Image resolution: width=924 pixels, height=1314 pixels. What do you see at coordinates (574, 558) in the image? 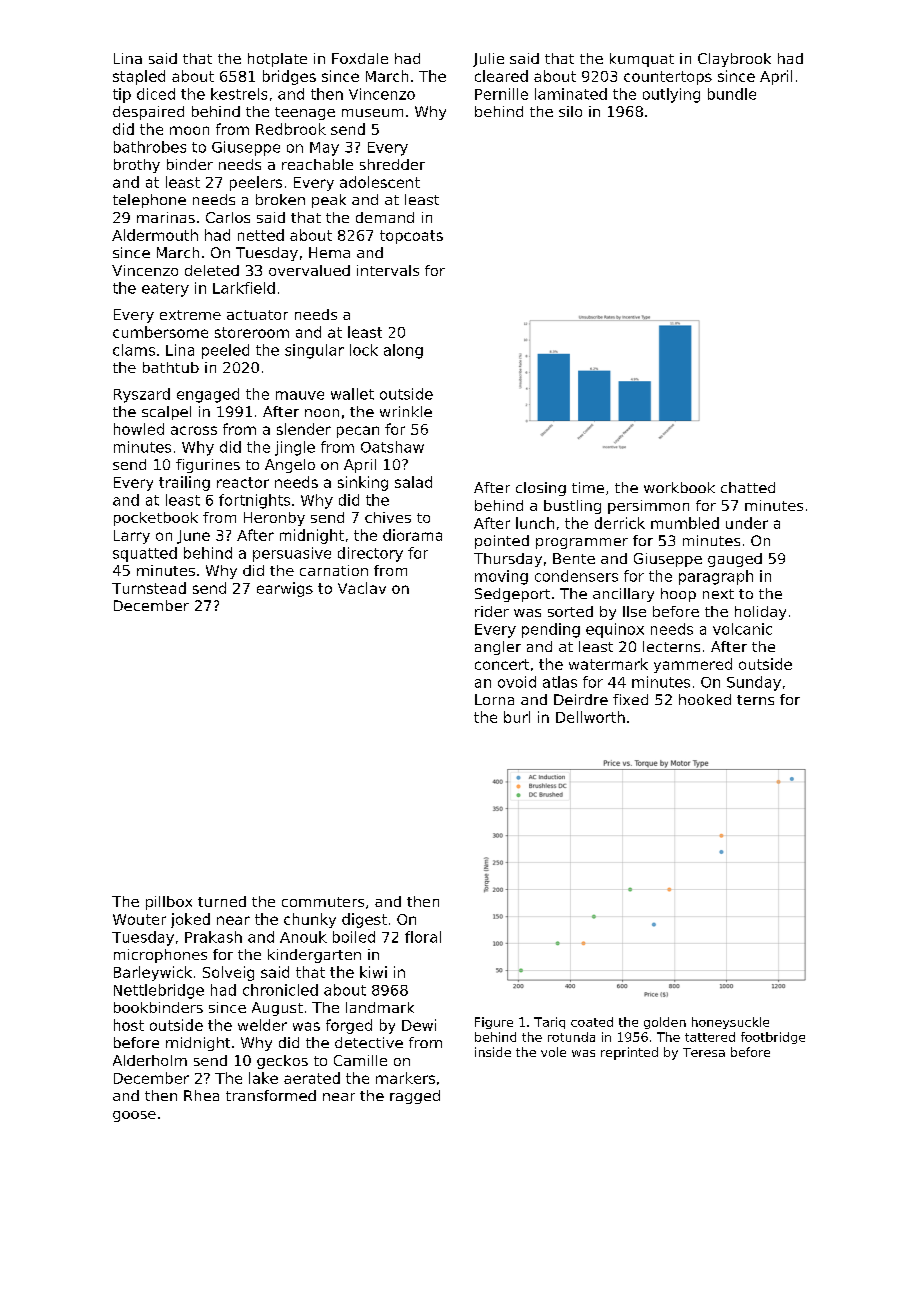
I see `Bente` at bounding box center [574, 558].
